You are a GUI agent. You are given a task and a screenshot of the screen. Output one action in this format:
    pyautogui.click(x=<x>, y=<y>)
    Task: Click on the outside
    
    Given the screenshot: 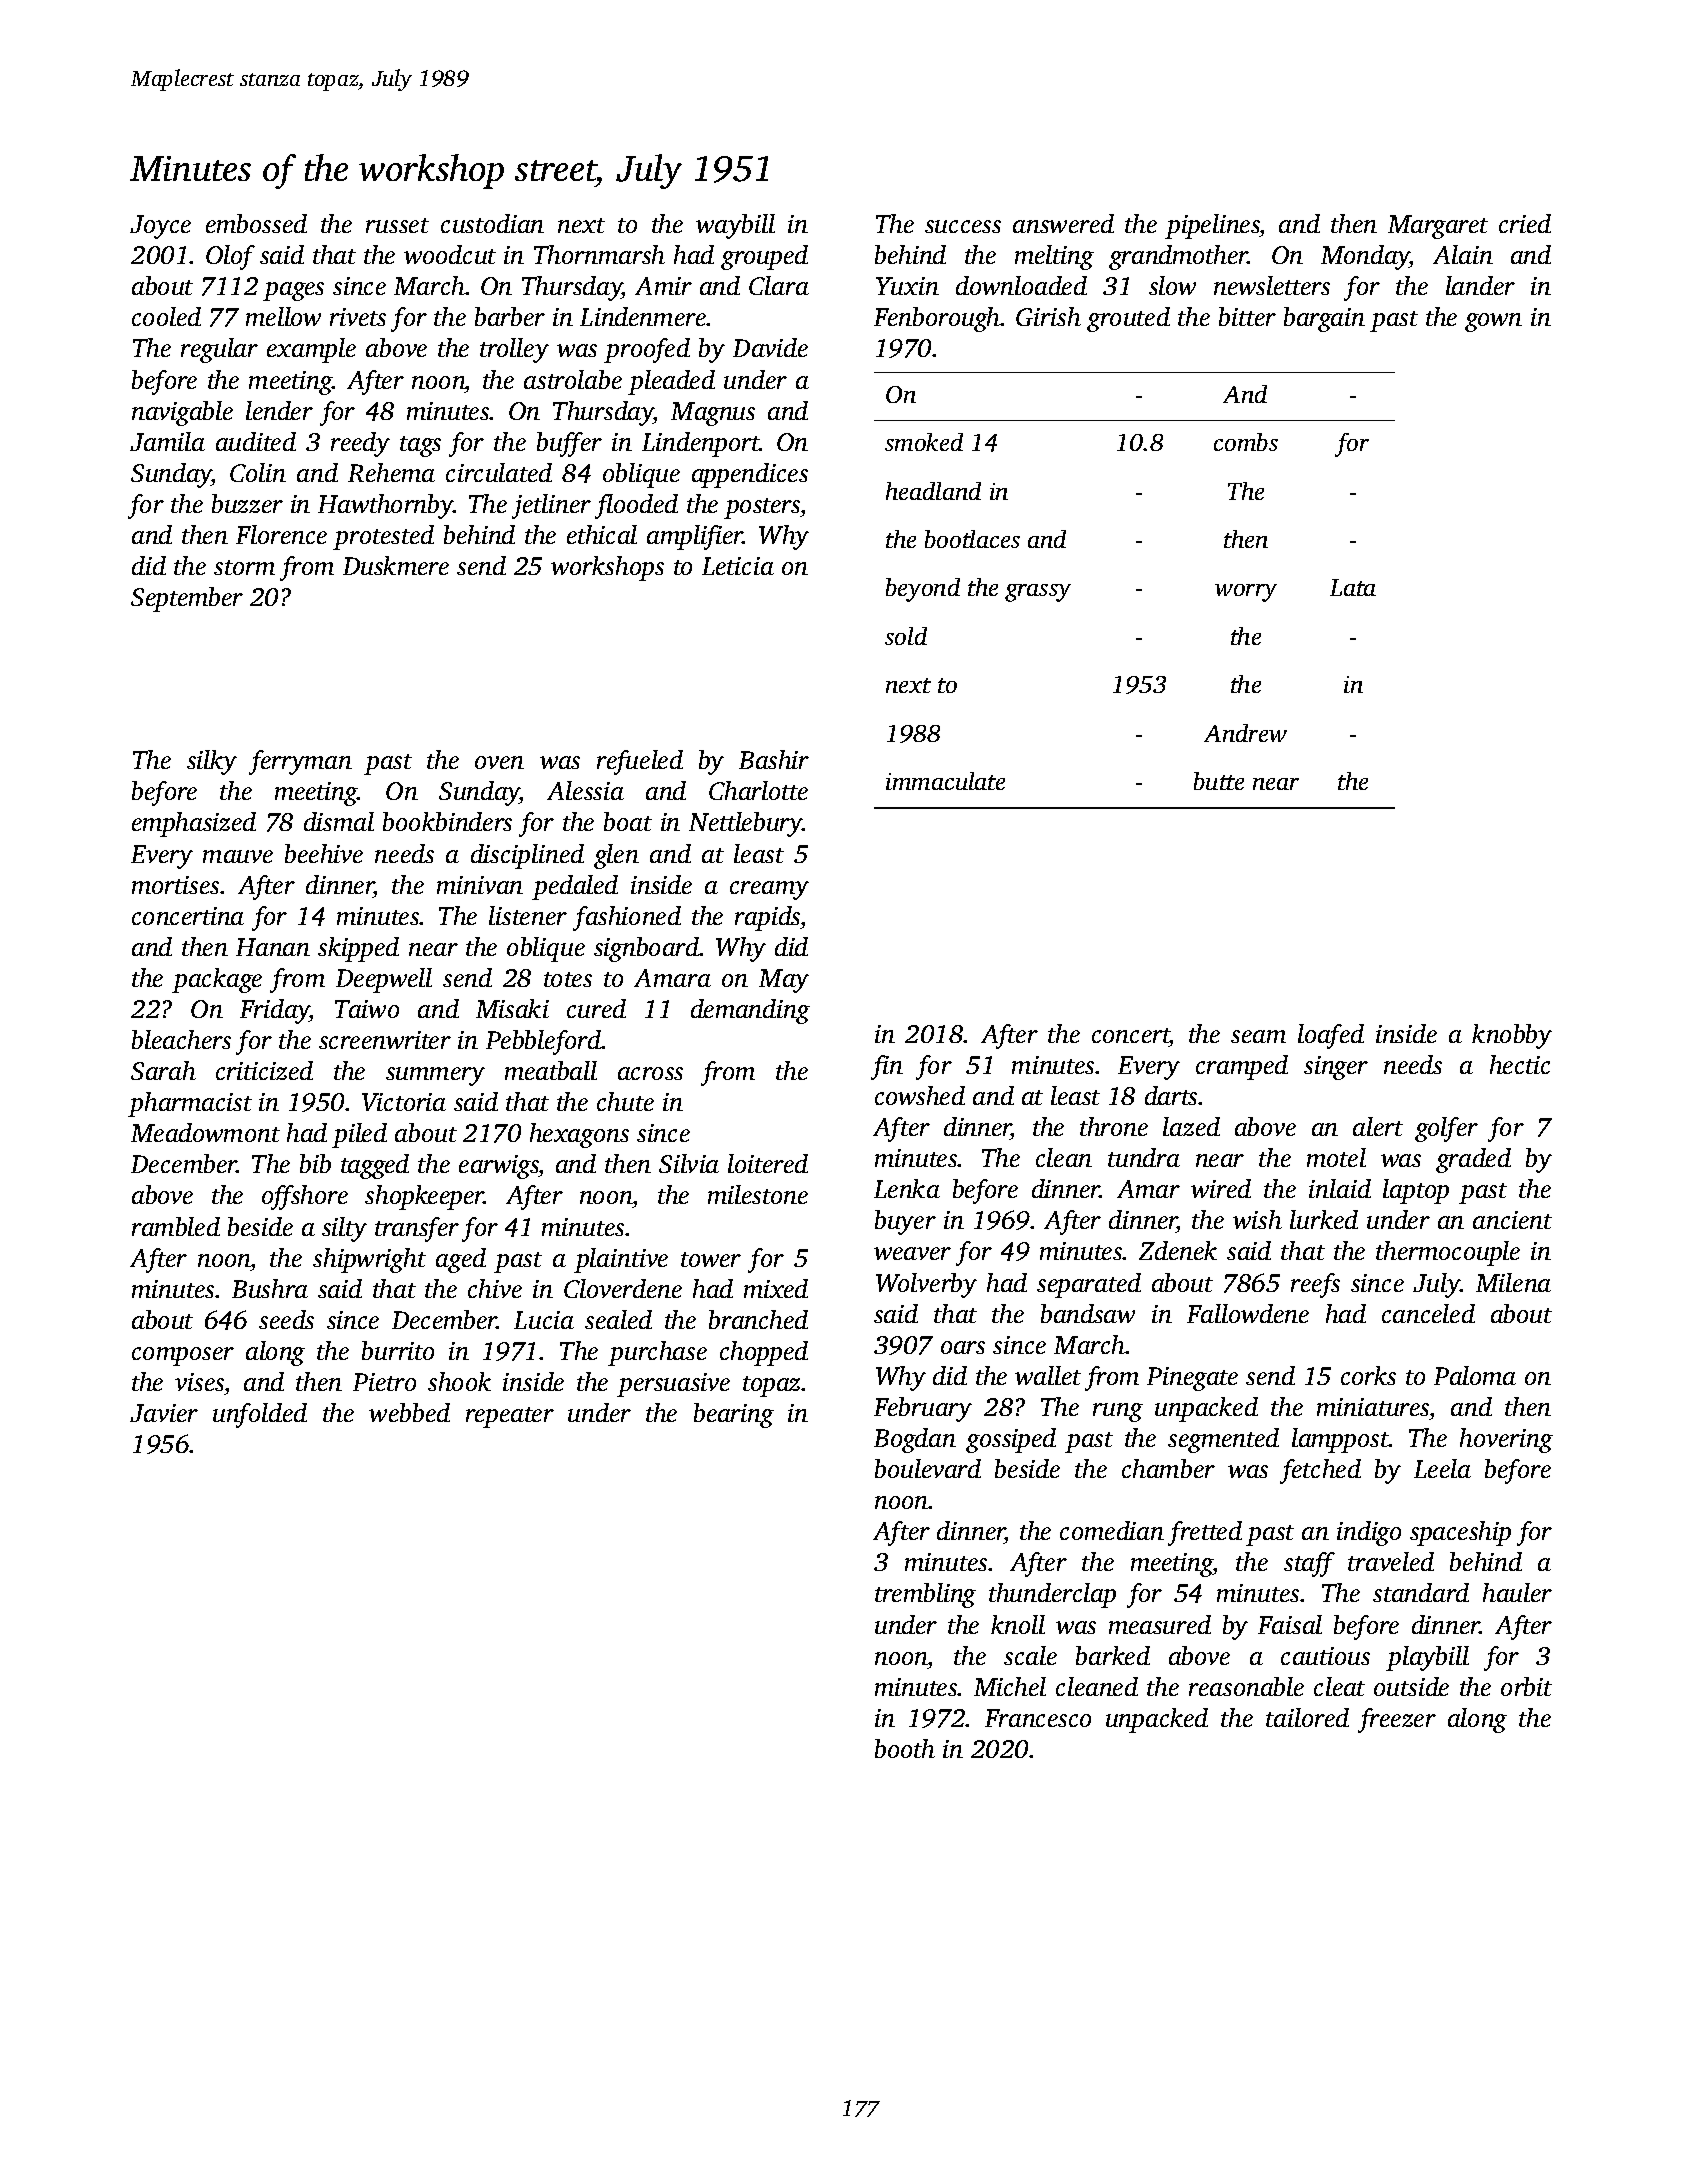 What is the action you would take?
    pyautogui.click(x=1411, y=1686)
